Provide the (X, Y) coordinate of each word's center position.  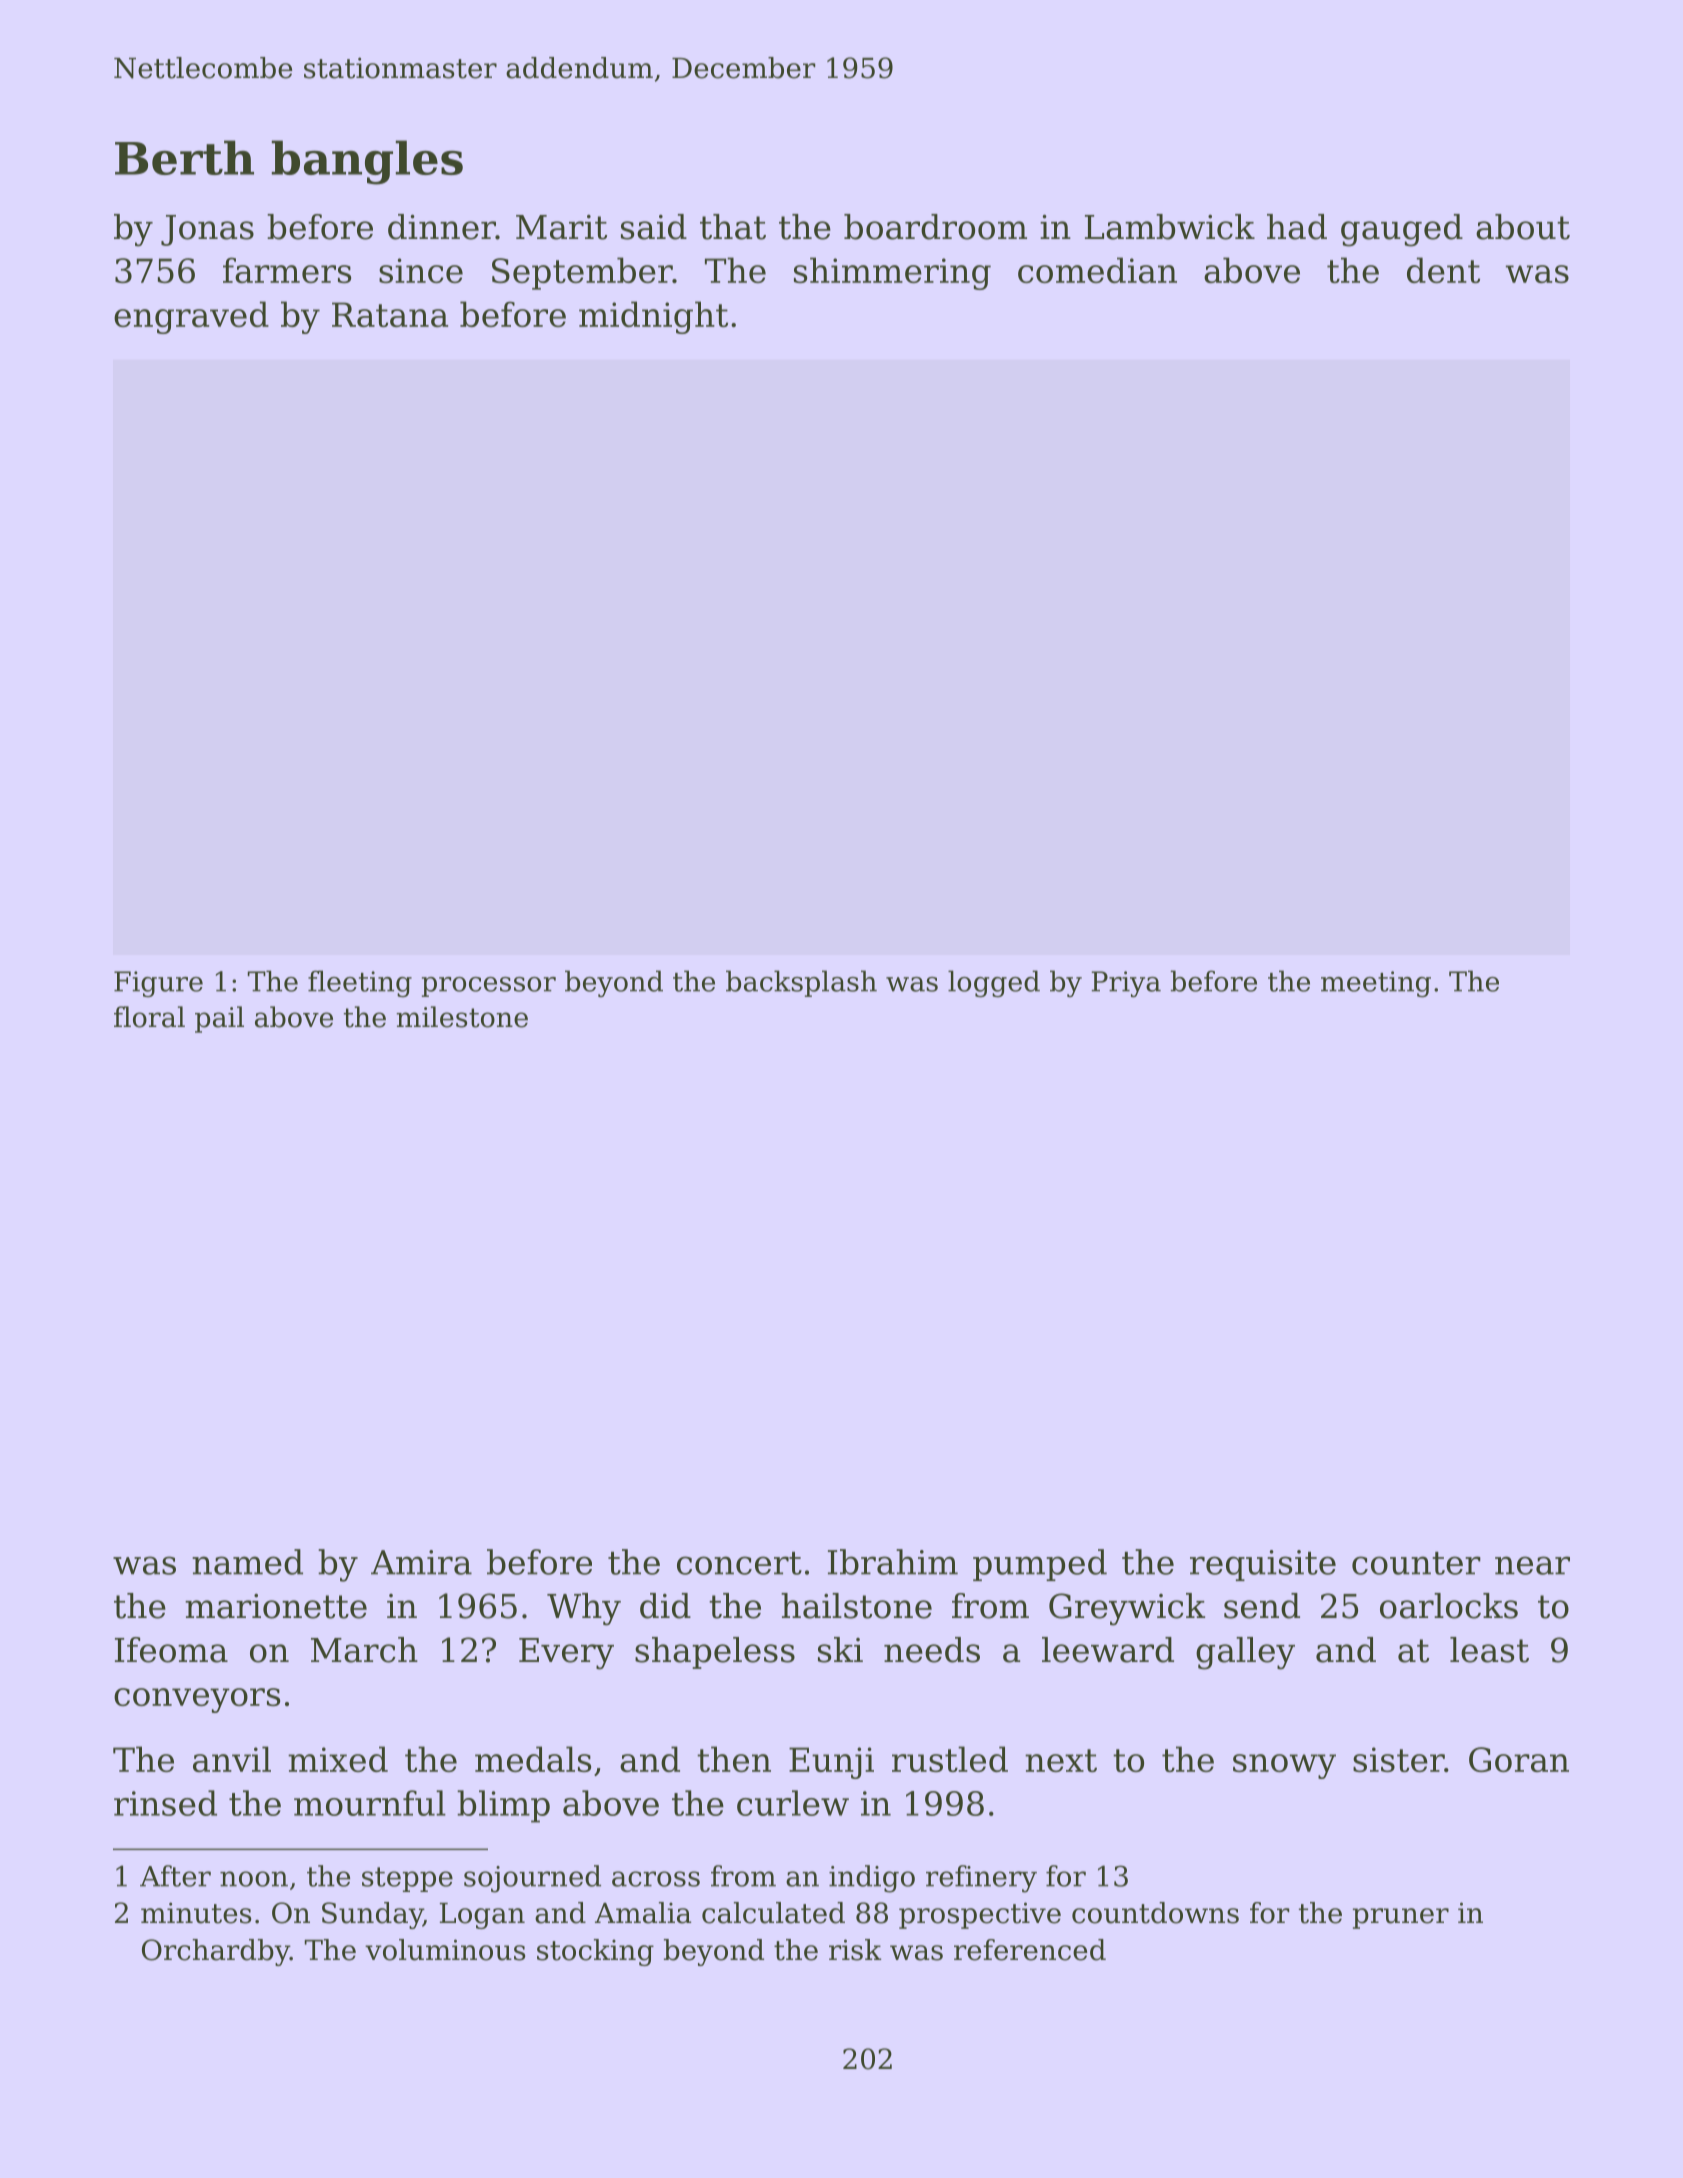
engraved (191, 317)
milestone (462, 1017)
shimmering (892, 273)
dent (1443, 270)
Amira (421, 1562)
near (1532, 1565)
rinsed (165, 1803)
